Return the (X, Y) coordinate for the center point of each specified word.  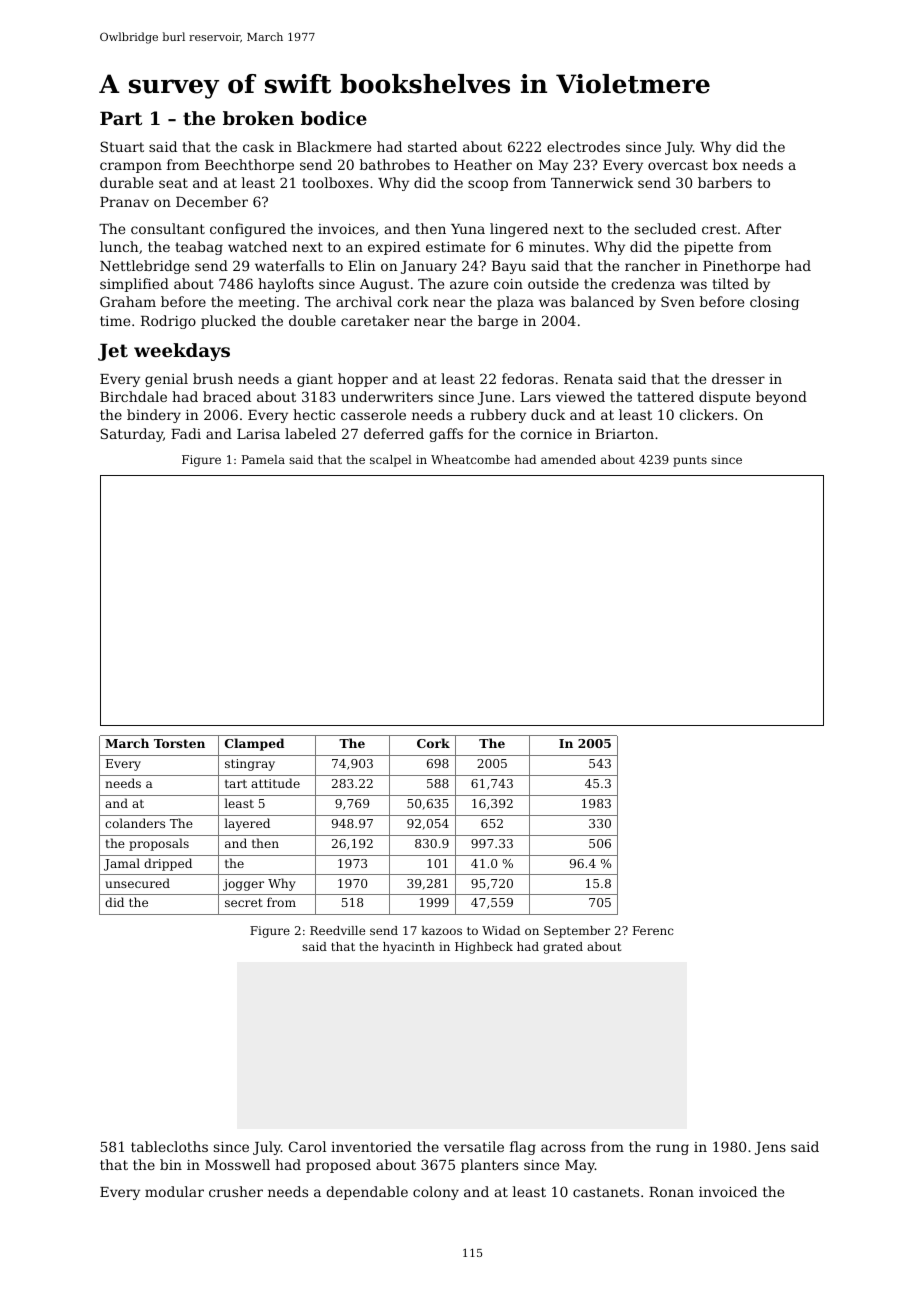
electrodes (583, 146)
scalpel (391, 461)
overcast (678, 165)
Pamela (263, 459)
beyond (781, 398)
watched (257, 246)
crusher (236, 1191)
